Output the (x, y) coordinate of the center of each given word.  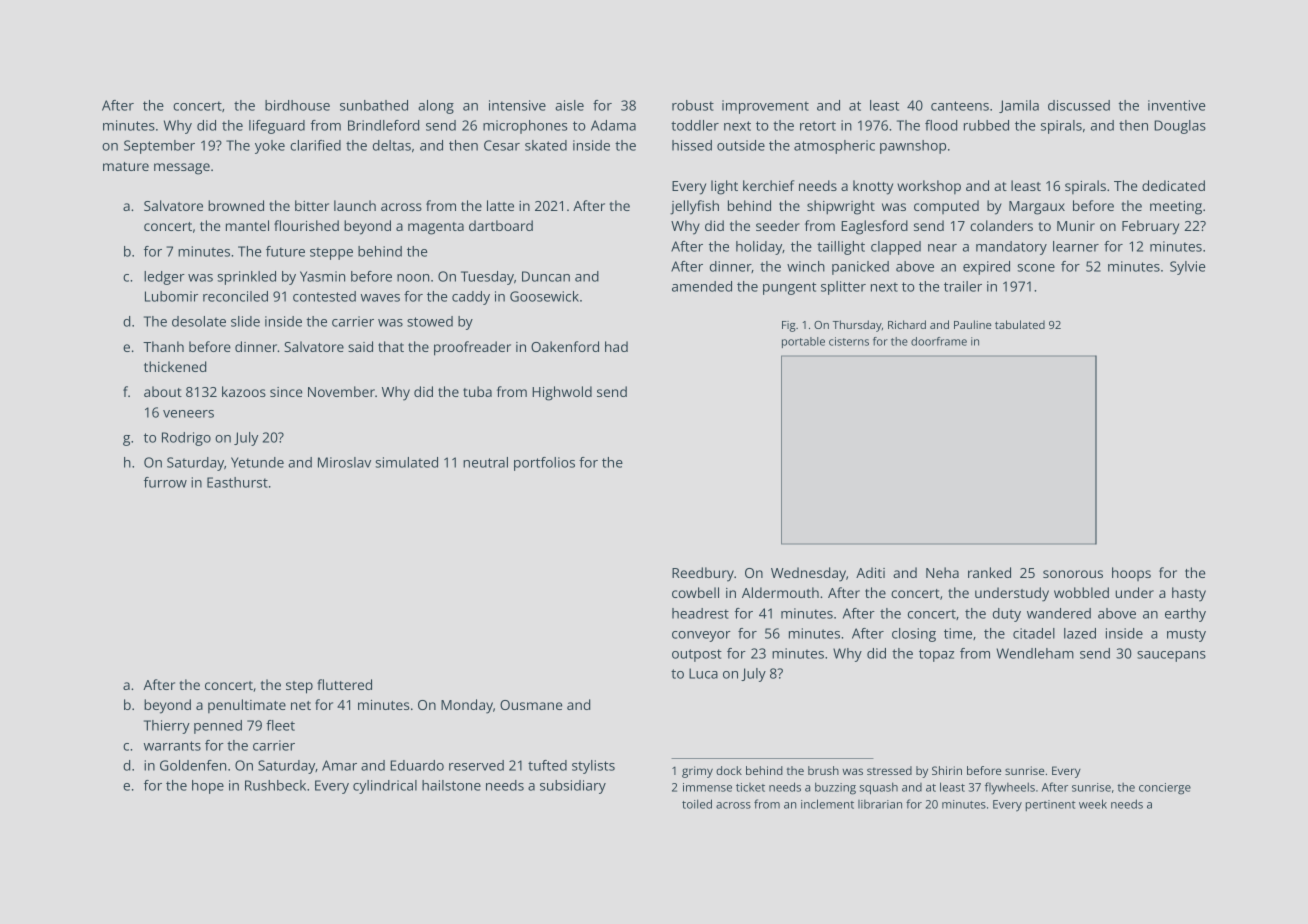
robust (693, 105)
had (616, 346)
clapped (896, 248)
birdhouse (297, 105)
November (341, 391)
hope (208, 787)
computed (946, 207)
